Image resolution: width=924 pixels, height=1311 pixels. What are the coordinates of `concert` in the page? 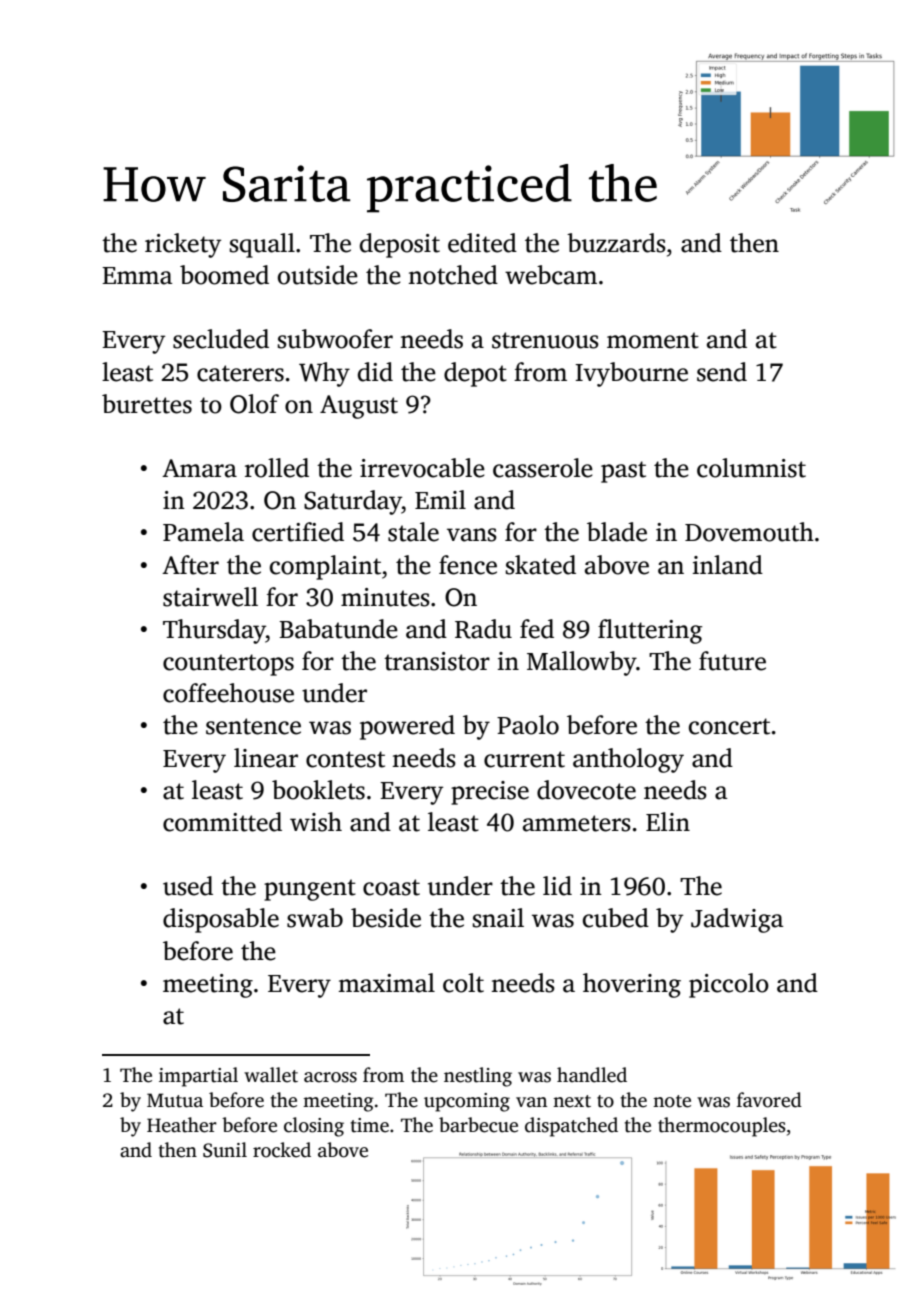 It's located at (729, 726).
